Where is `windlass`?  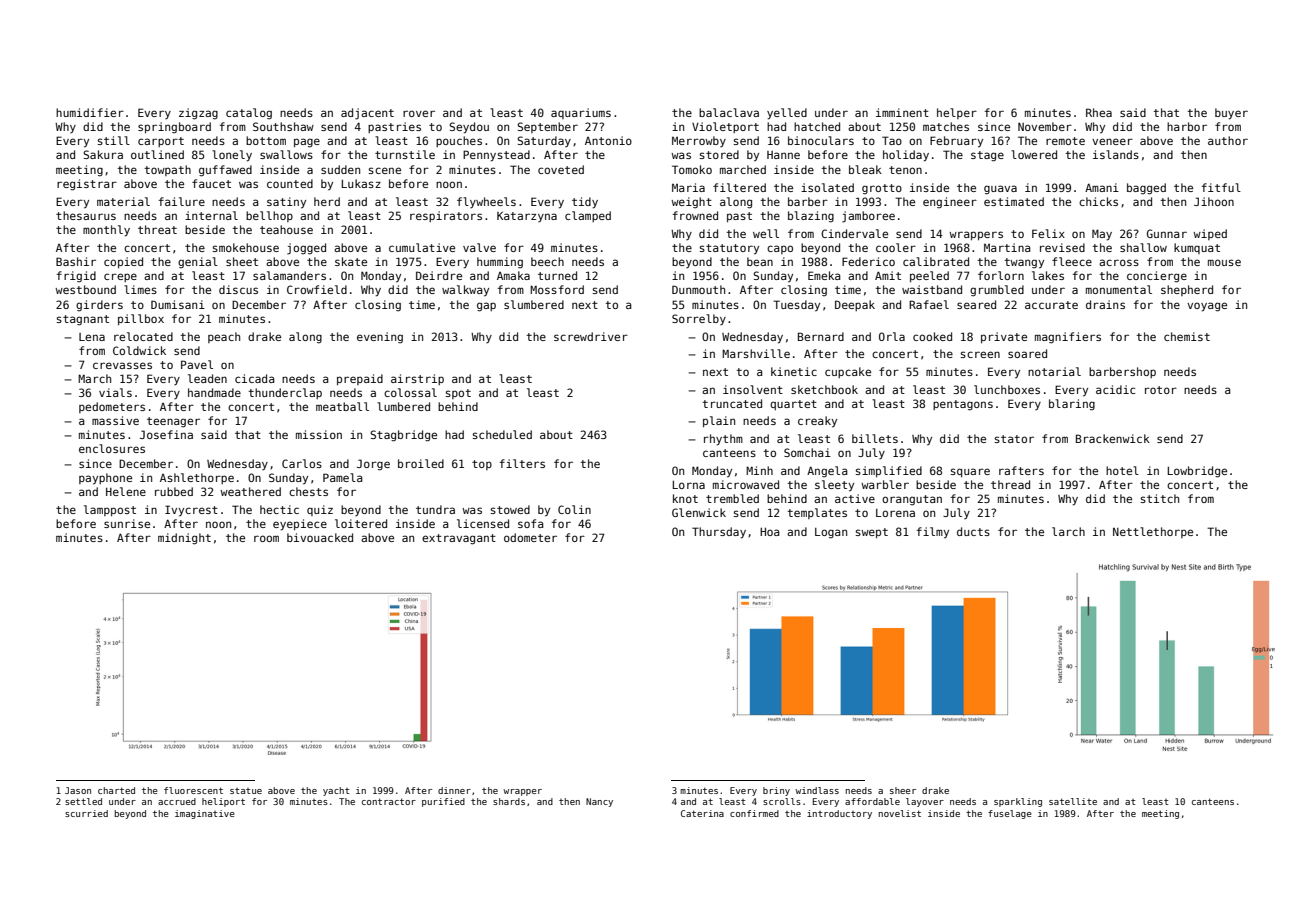 windlass is located at coordinates (817, 790).
